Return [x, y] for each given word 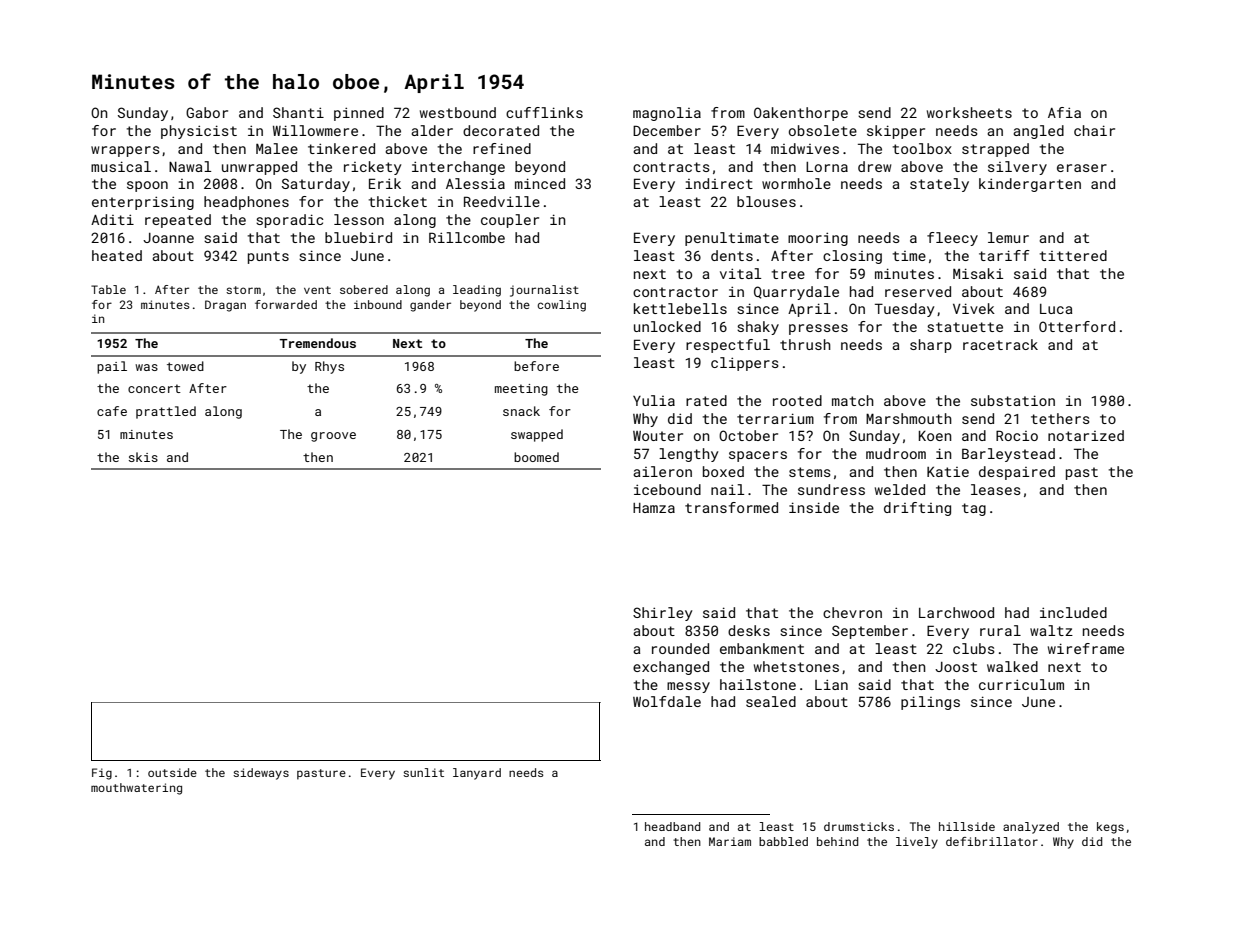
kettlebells [680, 308]
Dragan [225, 306]
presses [818, 329]
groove [333, 437]
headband [672, 826]
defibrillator [992, 841]
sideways [261, 774]
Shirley [662, 614]
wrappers [125, 151]
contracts [671, 167]
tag [974, 509]
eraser [1082, 168]
